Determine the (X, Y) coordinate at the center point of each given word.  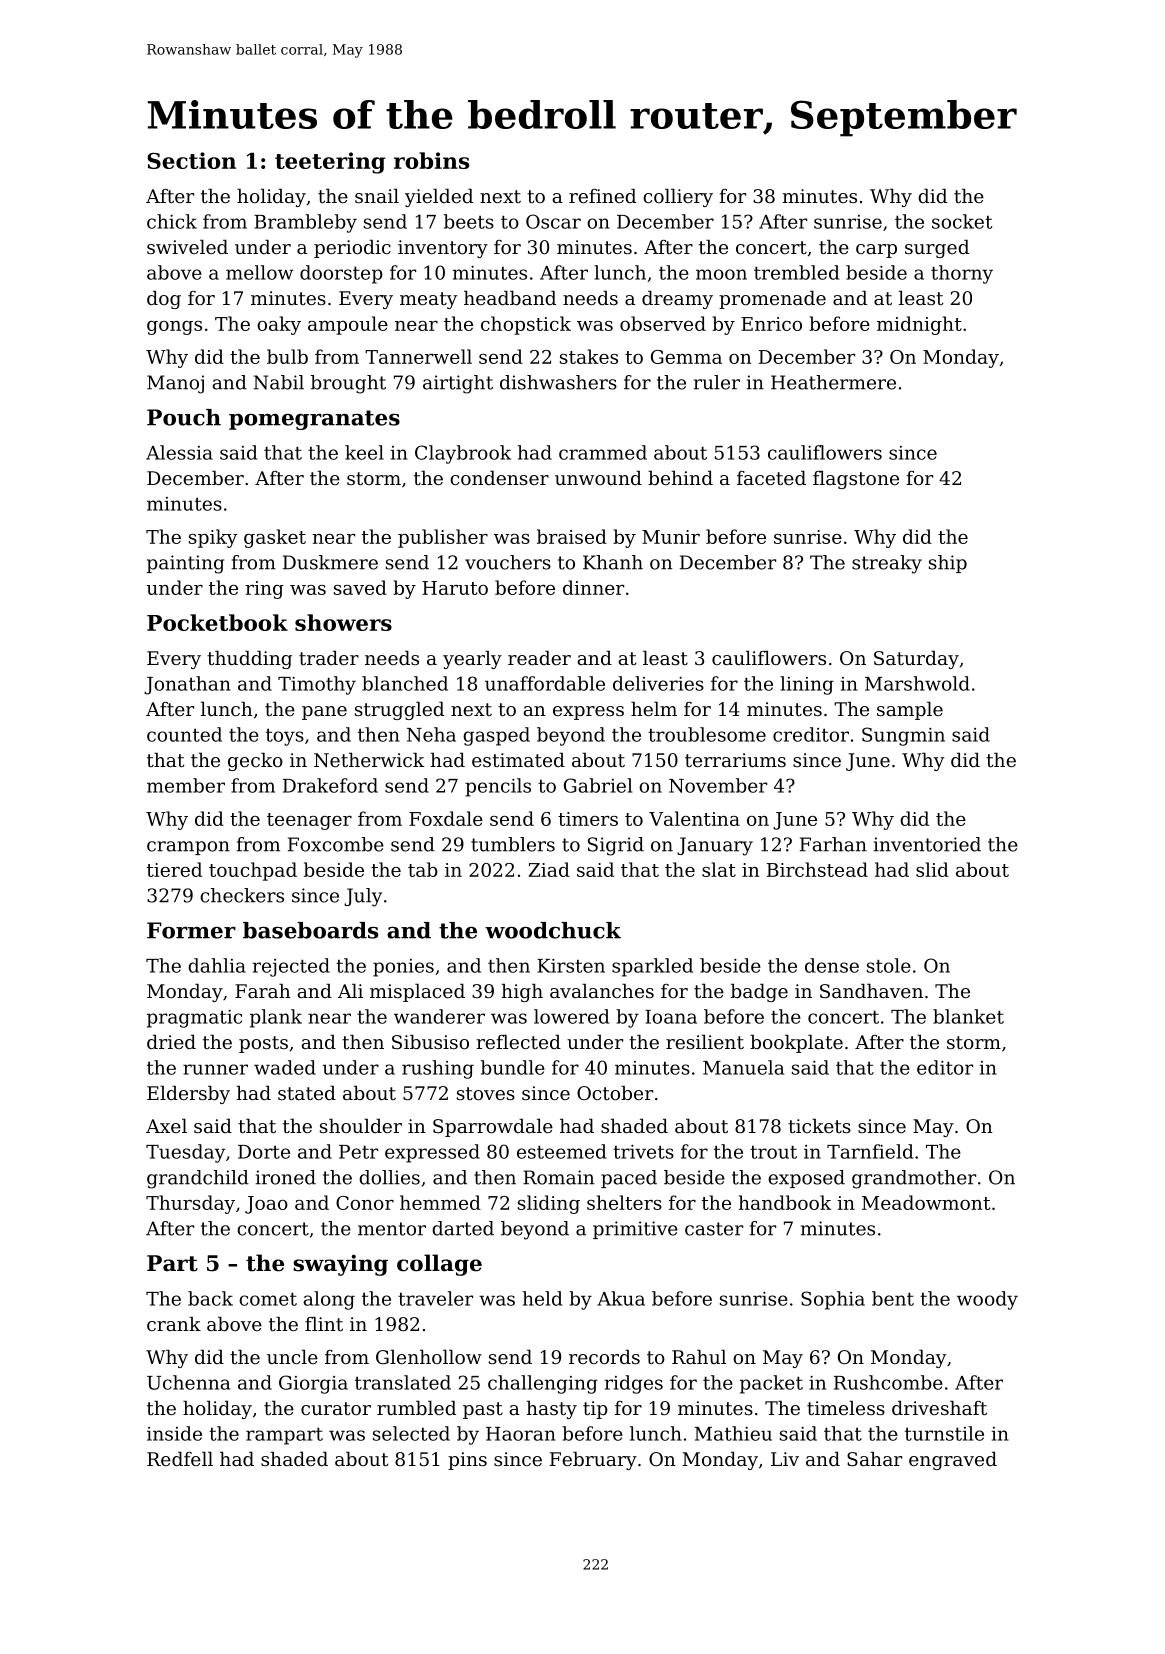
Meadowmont (926, 1202)
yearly (472, 659)
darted (463, 1228)
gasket (275, 538)
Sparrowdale (493, 1127)
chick (172, 221)
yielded (439, 197)
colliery (678, 197)
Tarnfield (870, 1151)
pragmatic (194, 1019)
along (329, 1300)
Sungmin (903, 736)
